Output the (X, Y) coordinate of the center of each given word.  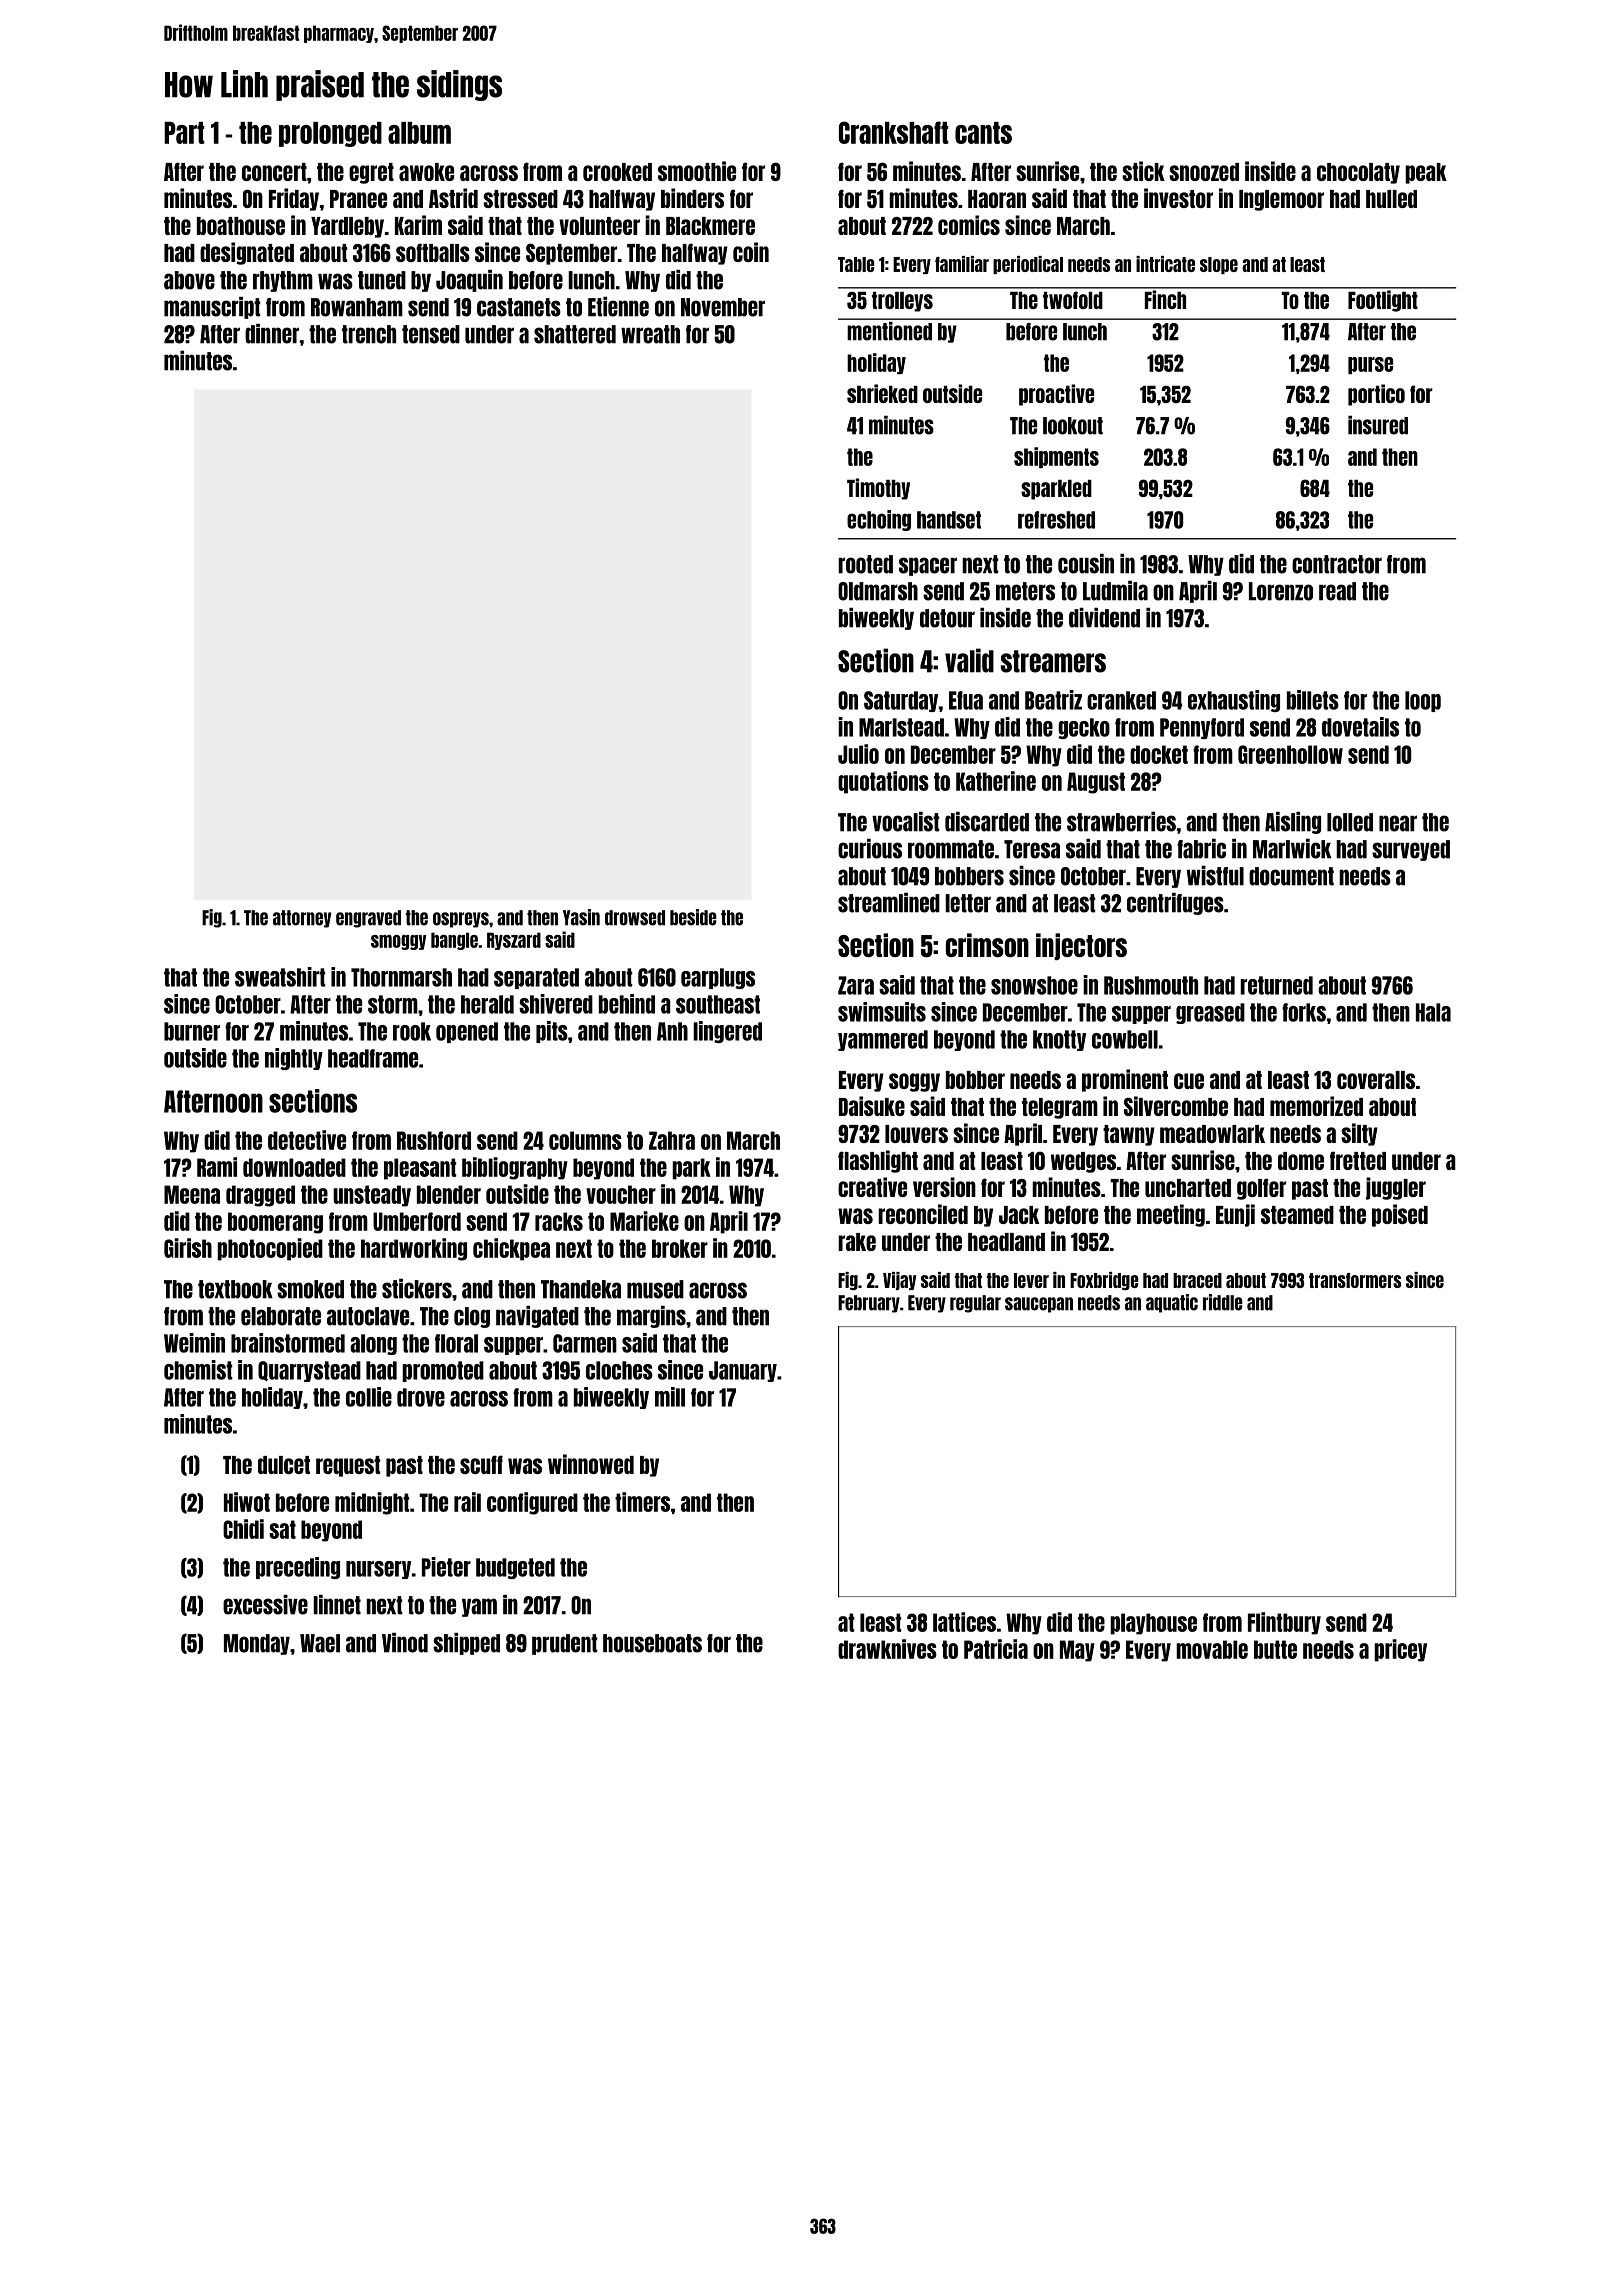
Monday (257, 1644)
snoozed (1204, 172)
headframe (373, 1058)
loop (1423, 701)
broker (680, 1248)
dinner (272, 334)
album (419, 133)
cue (1189, 1081)
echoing (879, 520)
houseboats (652, 1643)
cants (983, 133)
